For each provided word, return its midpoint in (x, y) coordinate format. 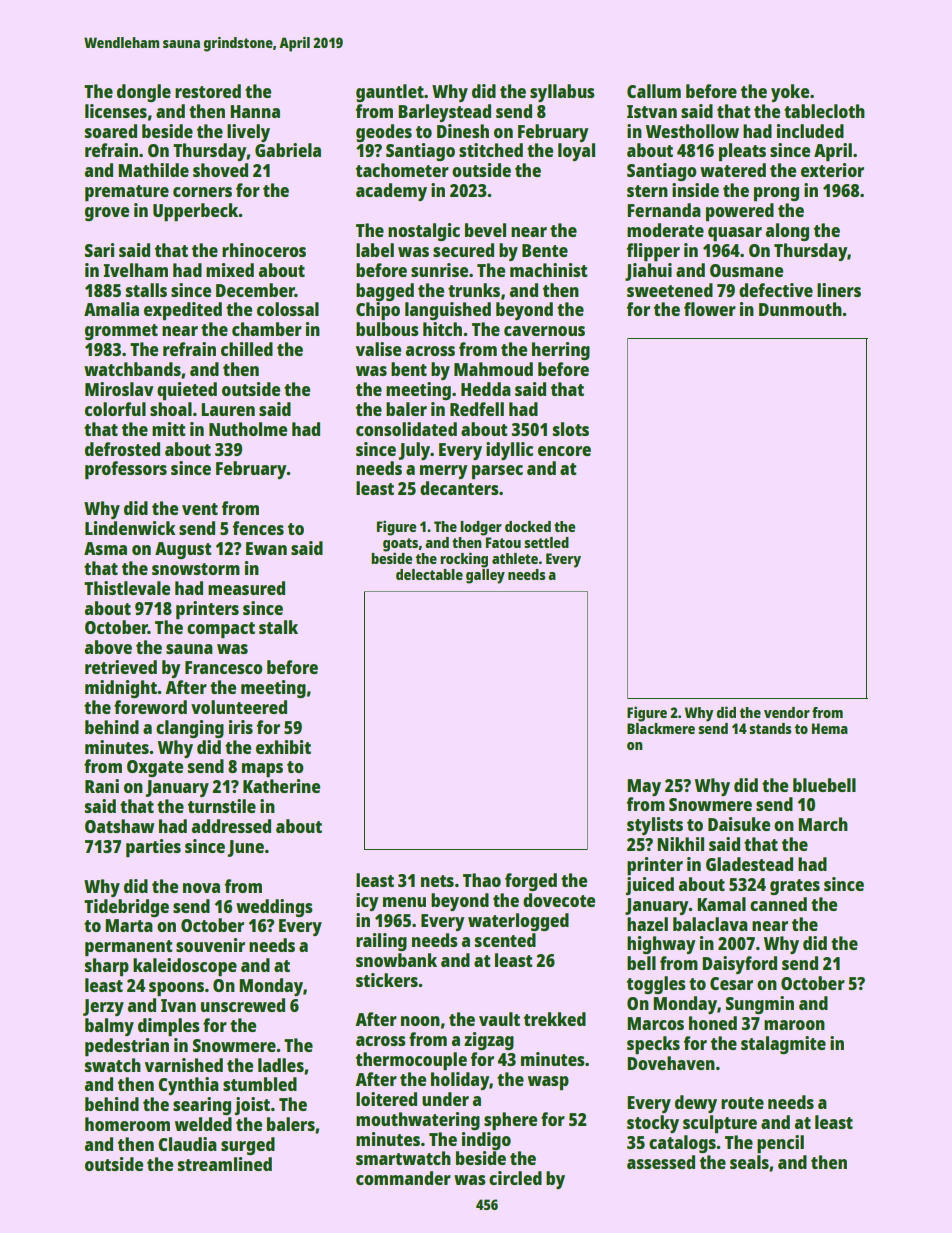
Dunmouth (800, 309)
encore (564, 451)
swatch (112, 1065)
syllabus (562, 93)
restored (208, 91)
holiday (460, 1081)
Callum (654, 91)
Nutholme (248, 429)
